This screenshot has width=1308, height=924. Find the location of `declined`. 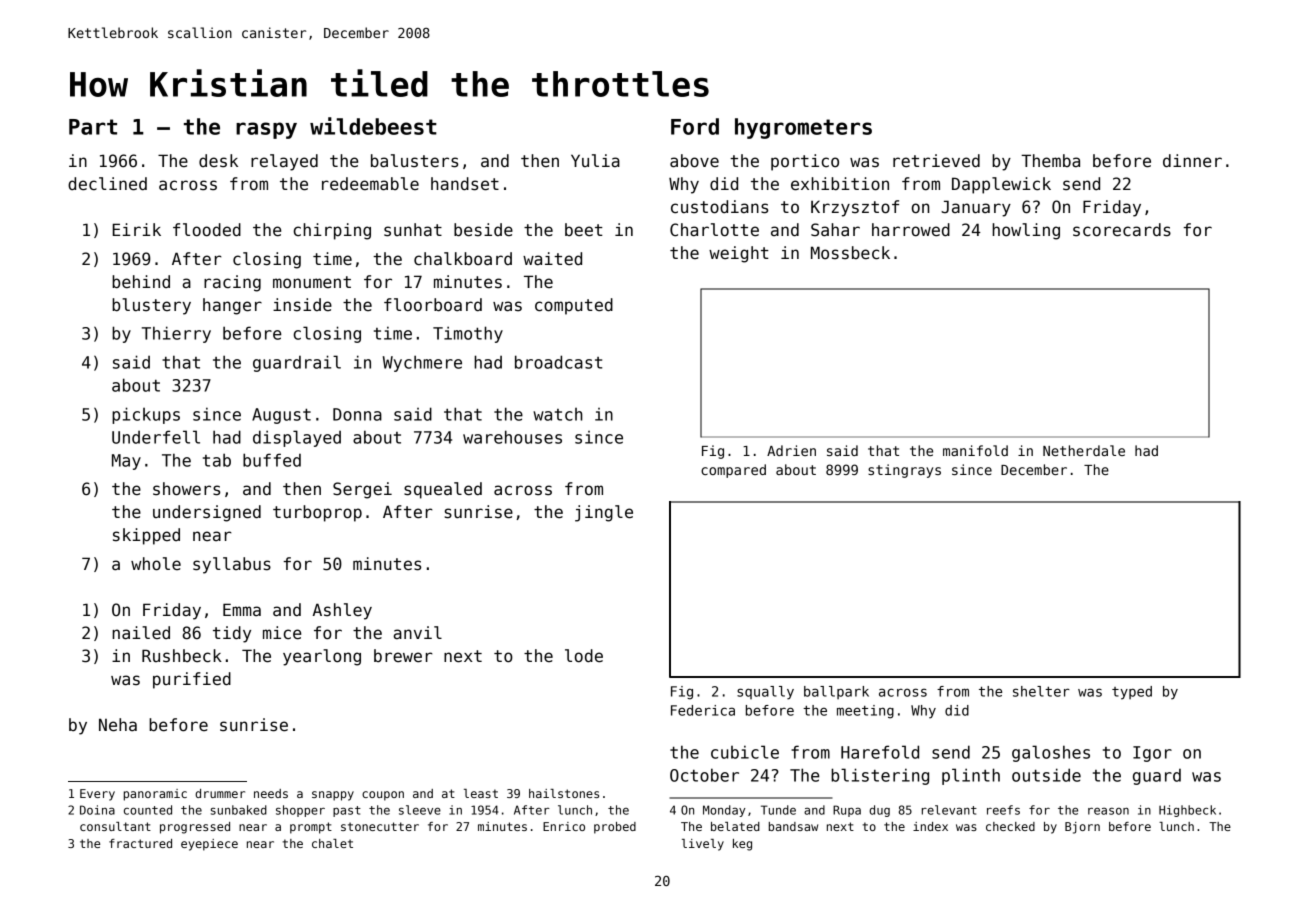

declined is located at coordinates (107, 184).
